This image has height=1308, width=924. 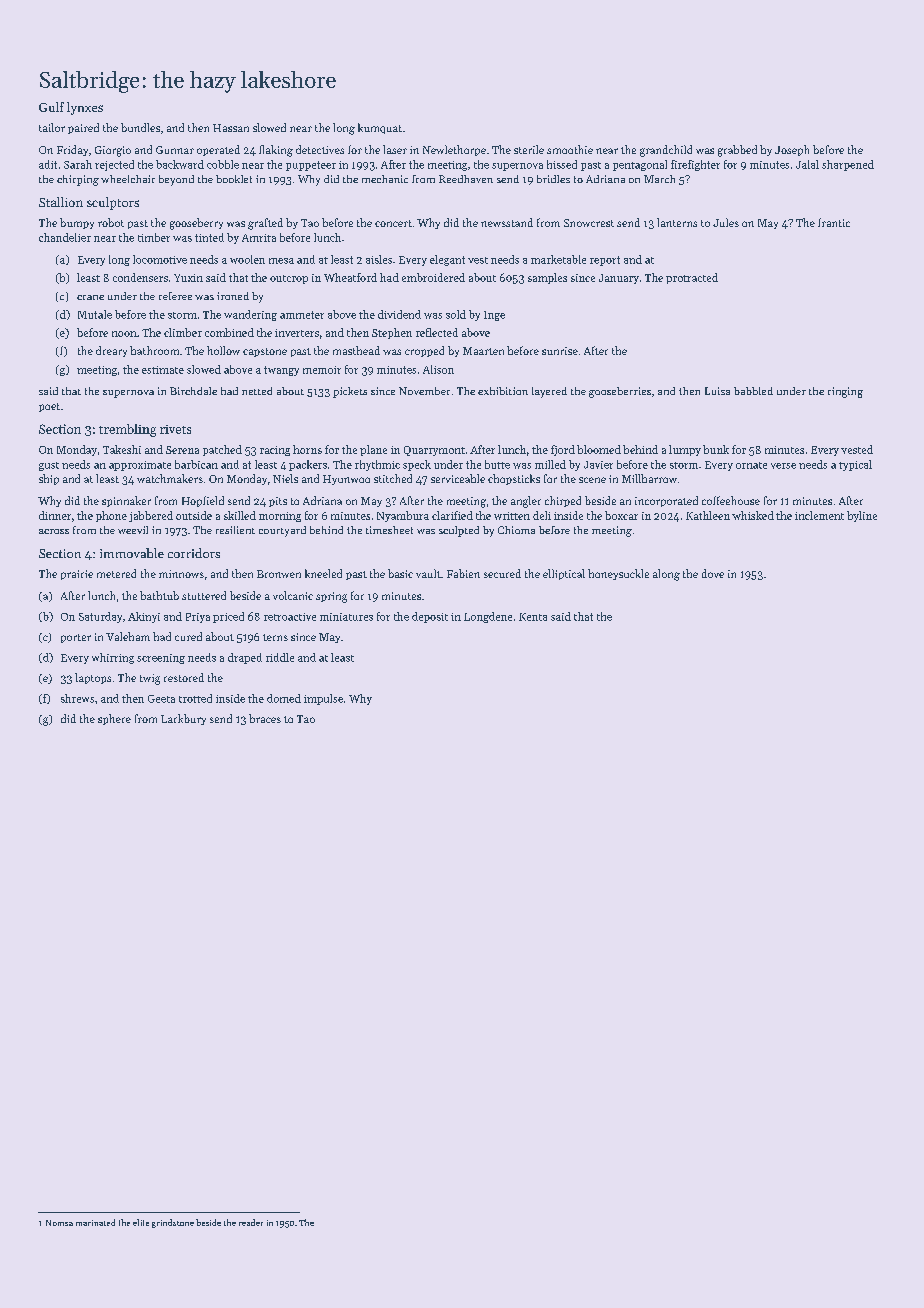 I want to click on Gulf, so click(x=51, y=107).
